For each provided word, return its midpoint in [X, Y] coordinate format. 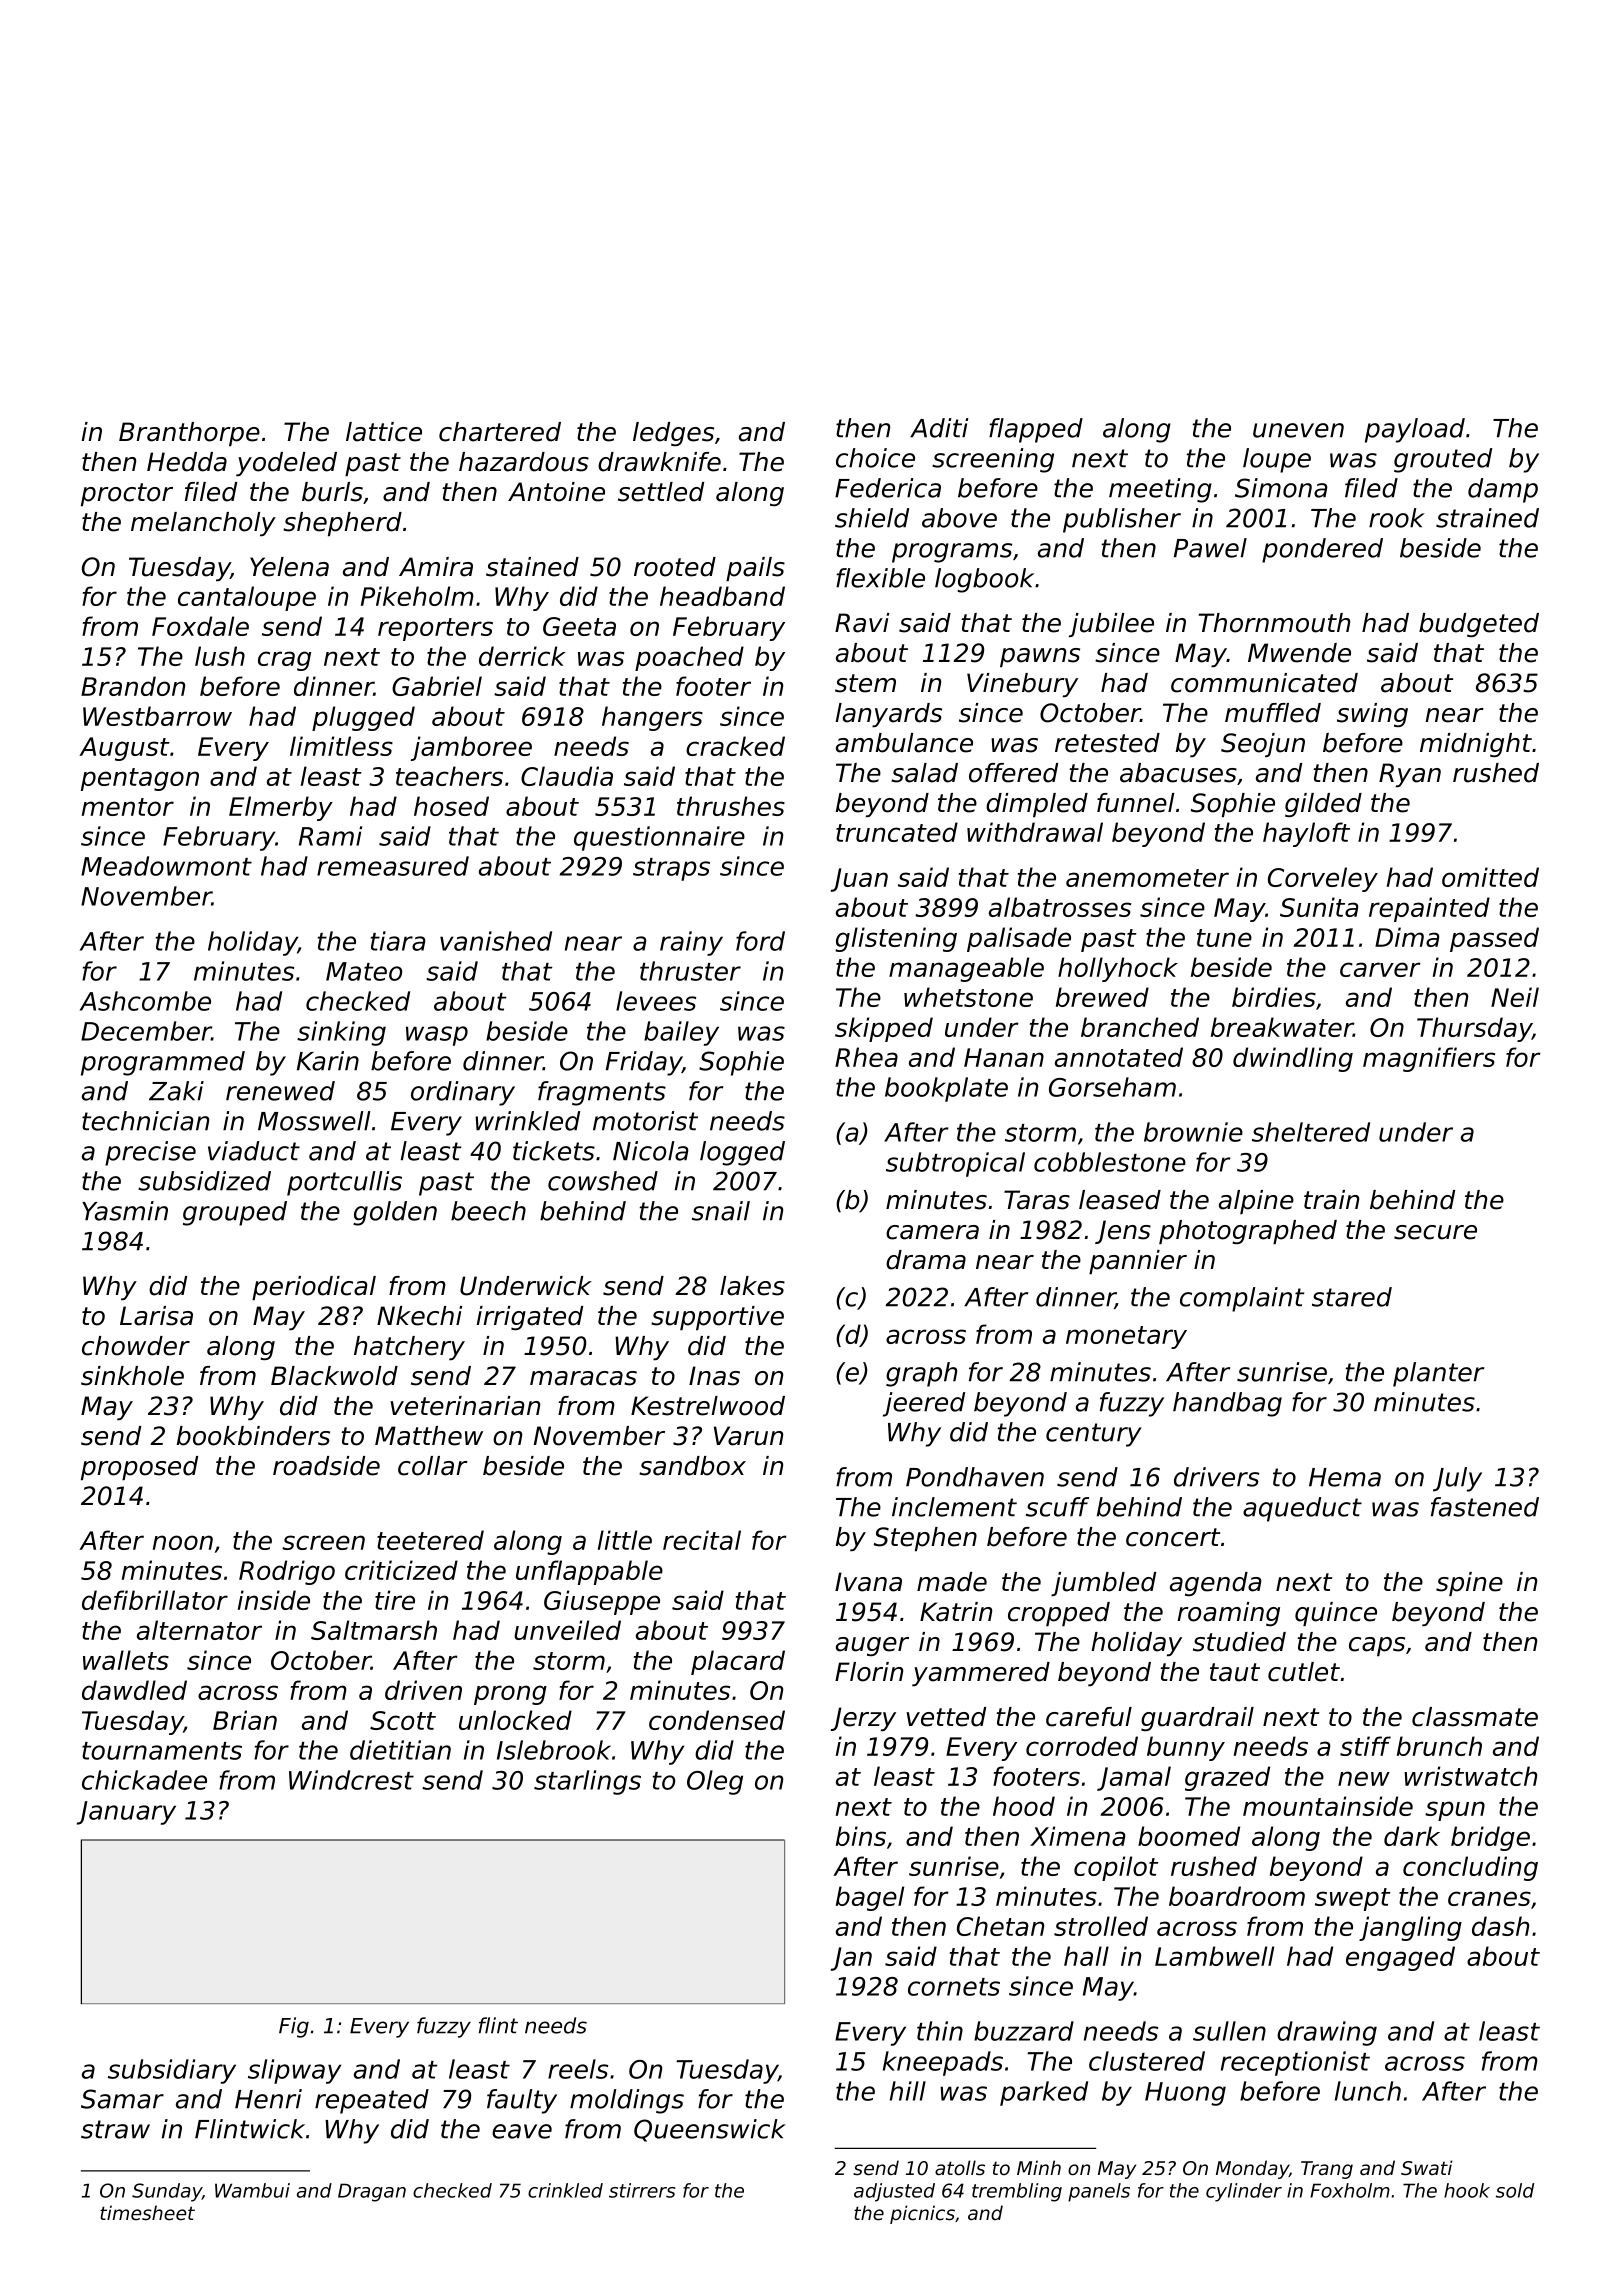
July [1457, 1479]
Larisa [156, 1316]
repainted [1429, 909]
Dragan [372, 2192]
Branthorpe [189, 434]
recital [702, 1540]
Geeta [579, 626]
